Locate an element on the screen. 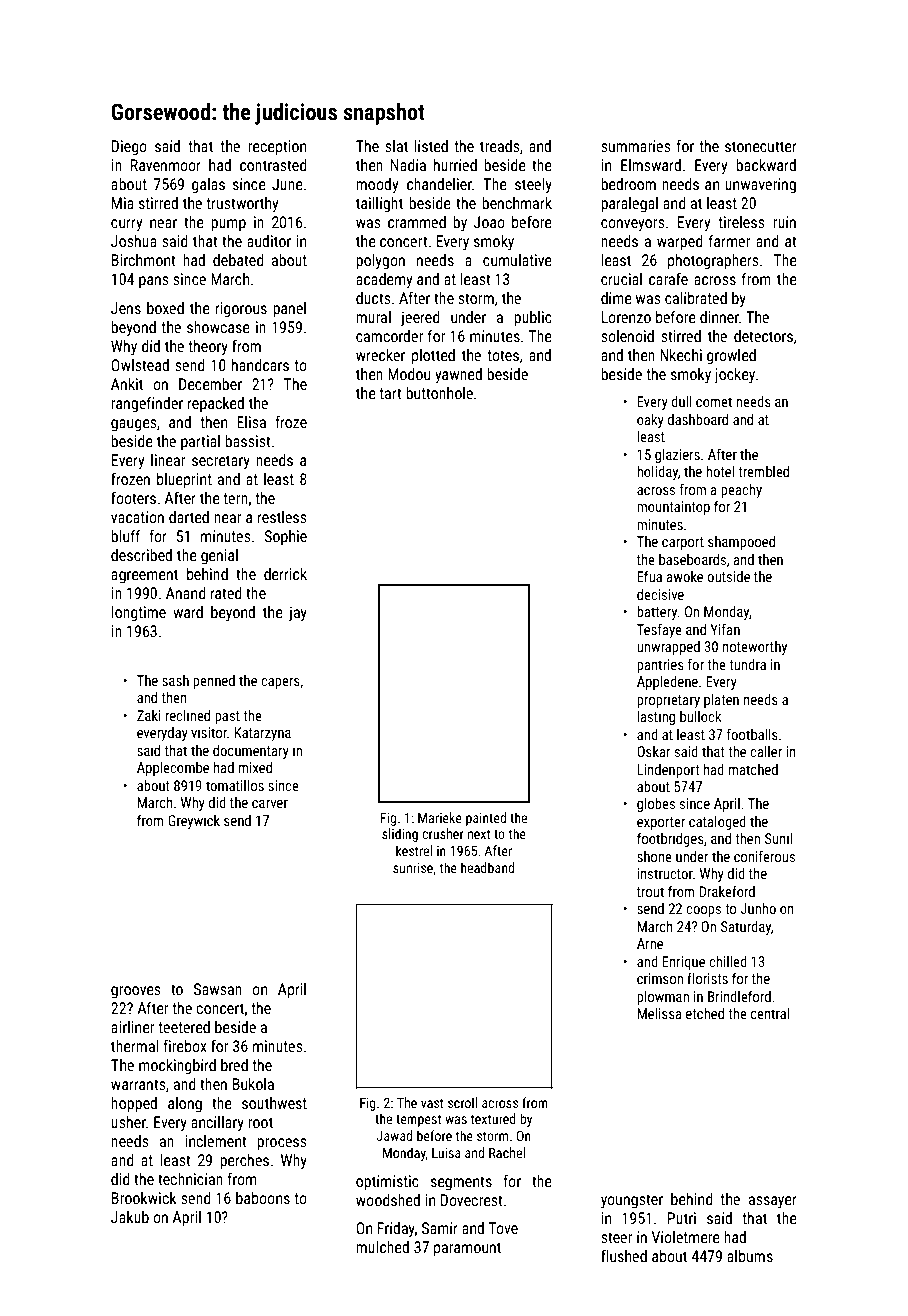 The width and height of the screenshot is (908, 1316). Diego is located at coordinates (129, 147).
